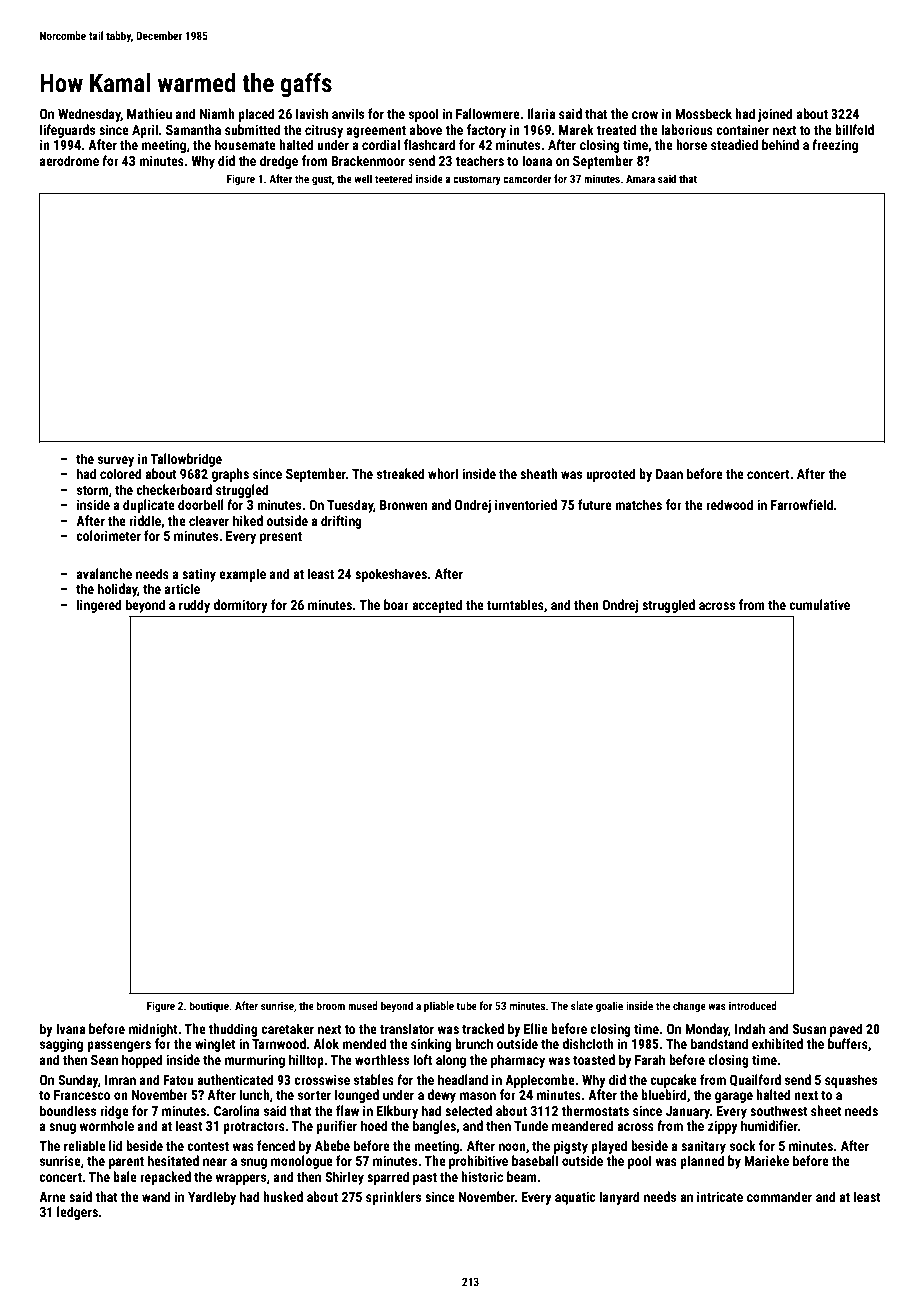 Image resolution: width=924 pixels, height=1308 pixels. I want to click on Arne, so click(52, 1197).
